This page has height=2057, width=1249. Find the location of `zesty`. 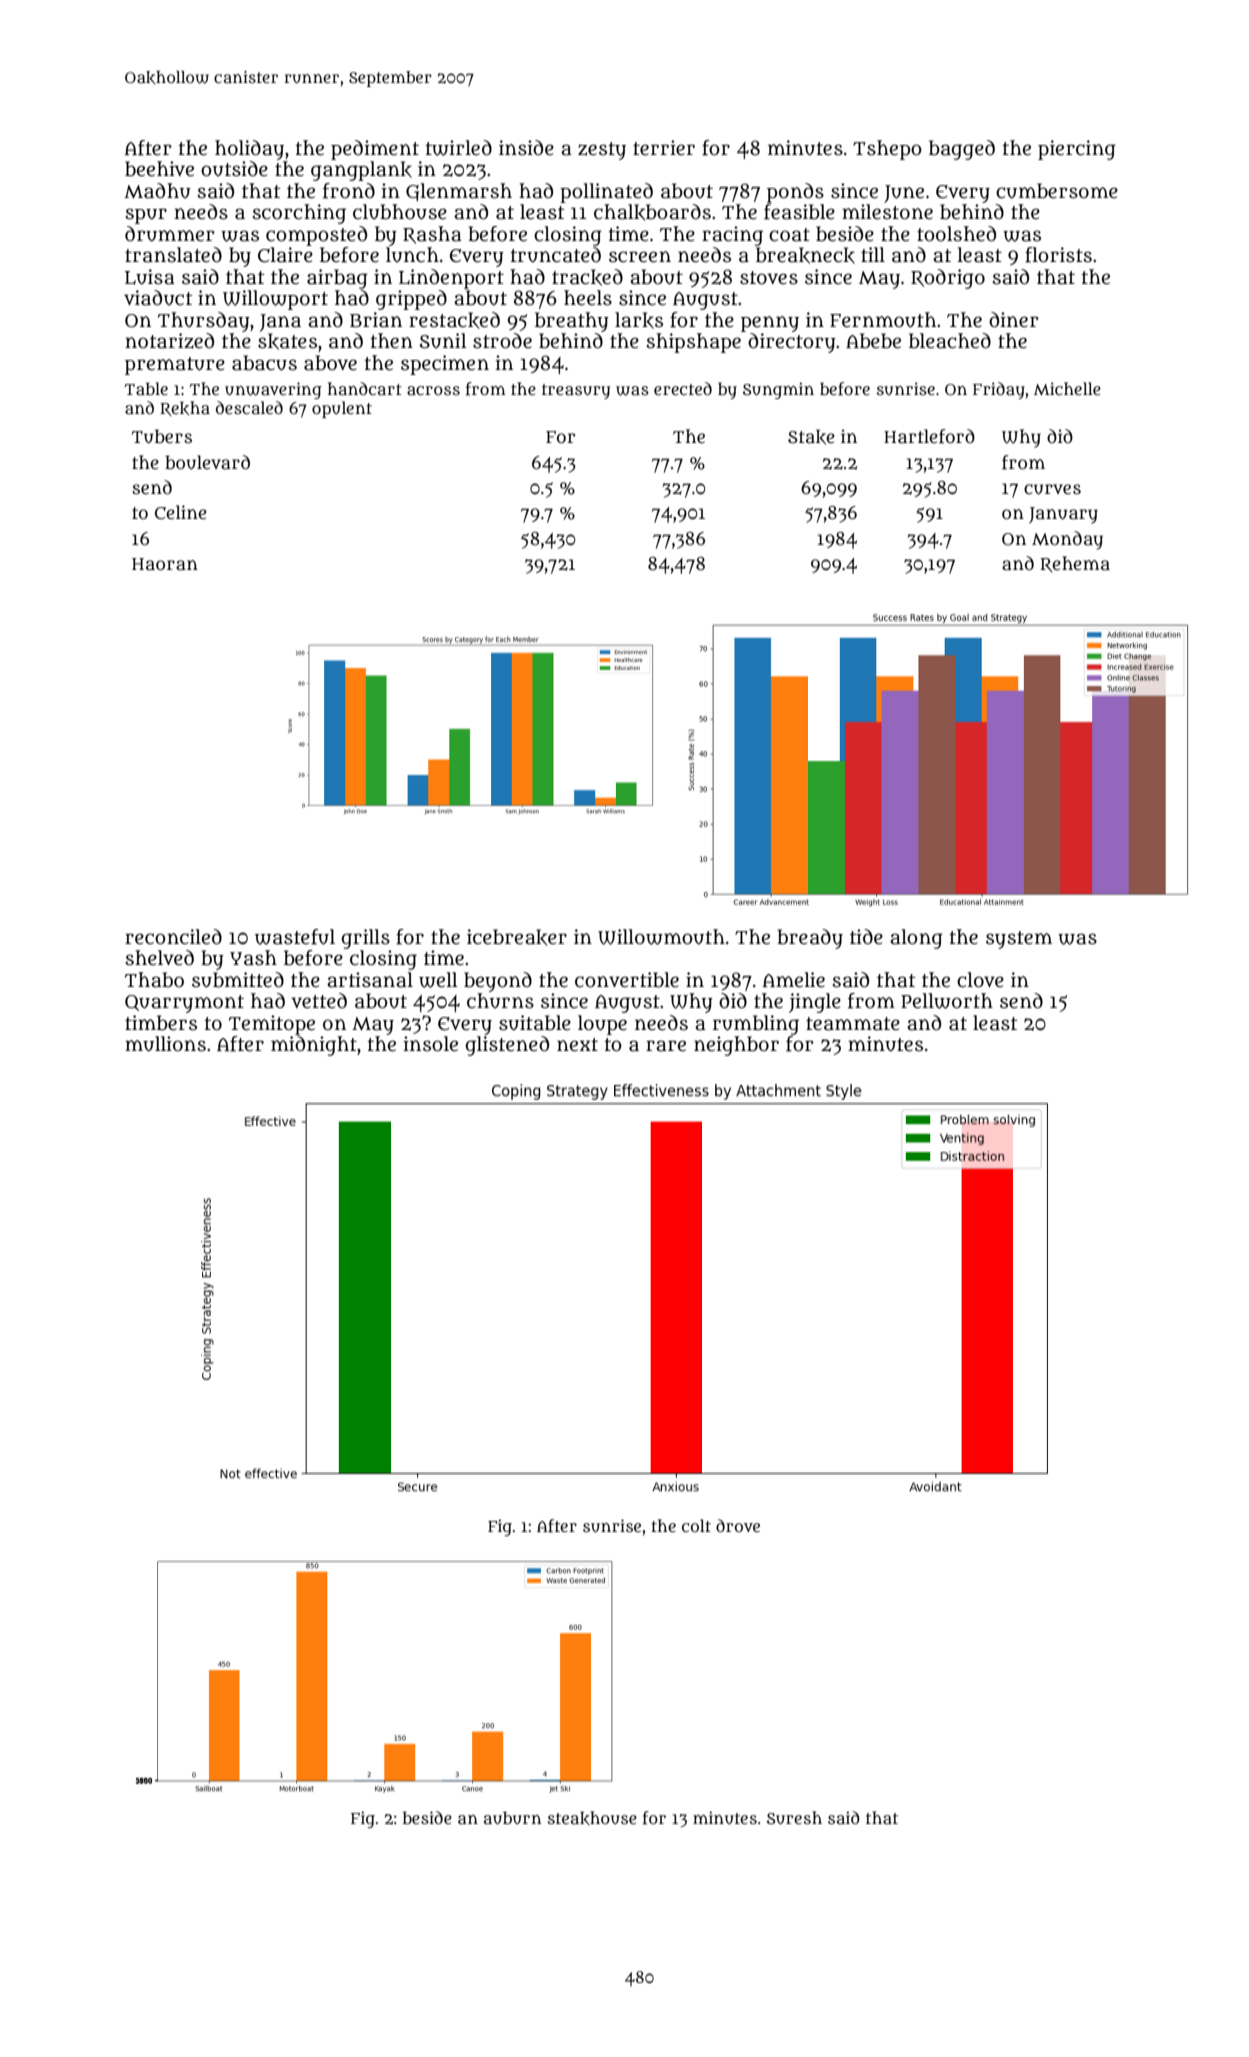

zesty is located at coordinates (602, 151).
